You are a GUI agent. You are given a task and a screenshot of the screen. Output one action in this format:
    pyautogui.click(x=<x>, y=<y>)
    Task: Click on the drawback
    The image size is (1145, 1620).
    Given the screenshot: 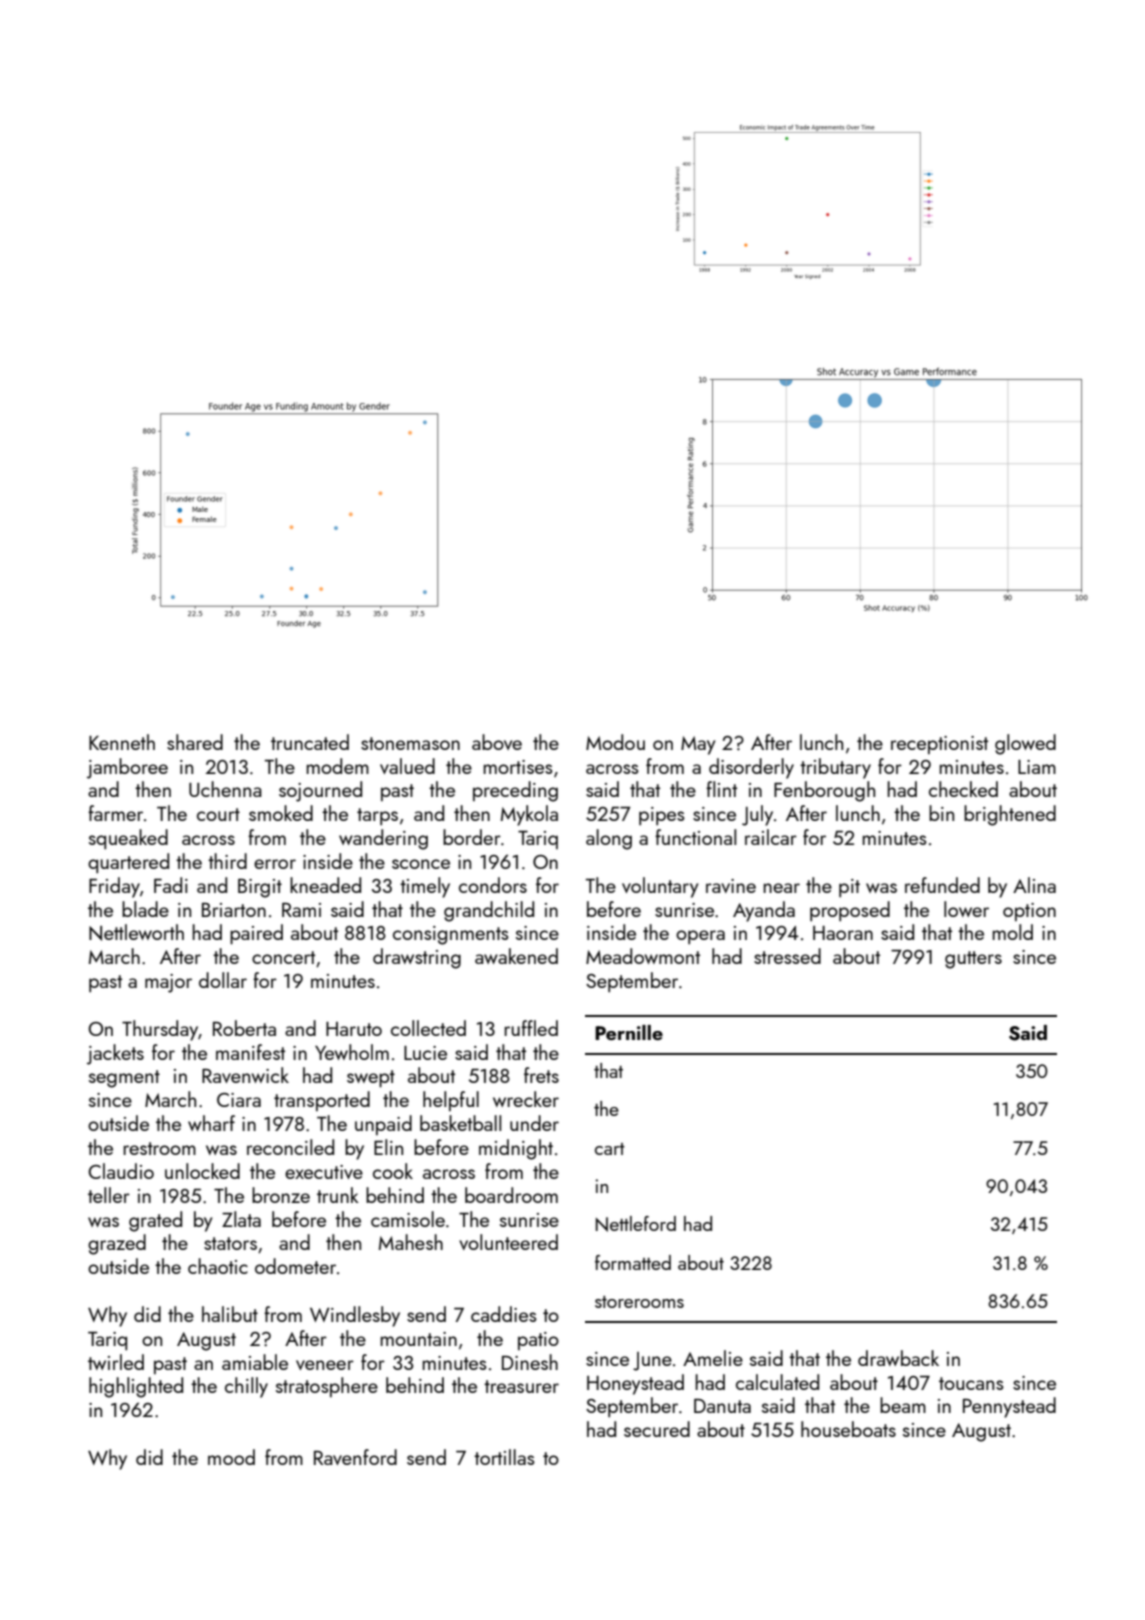 What is the action you would take?
    pyautogui.click(x=898, y=1358)
